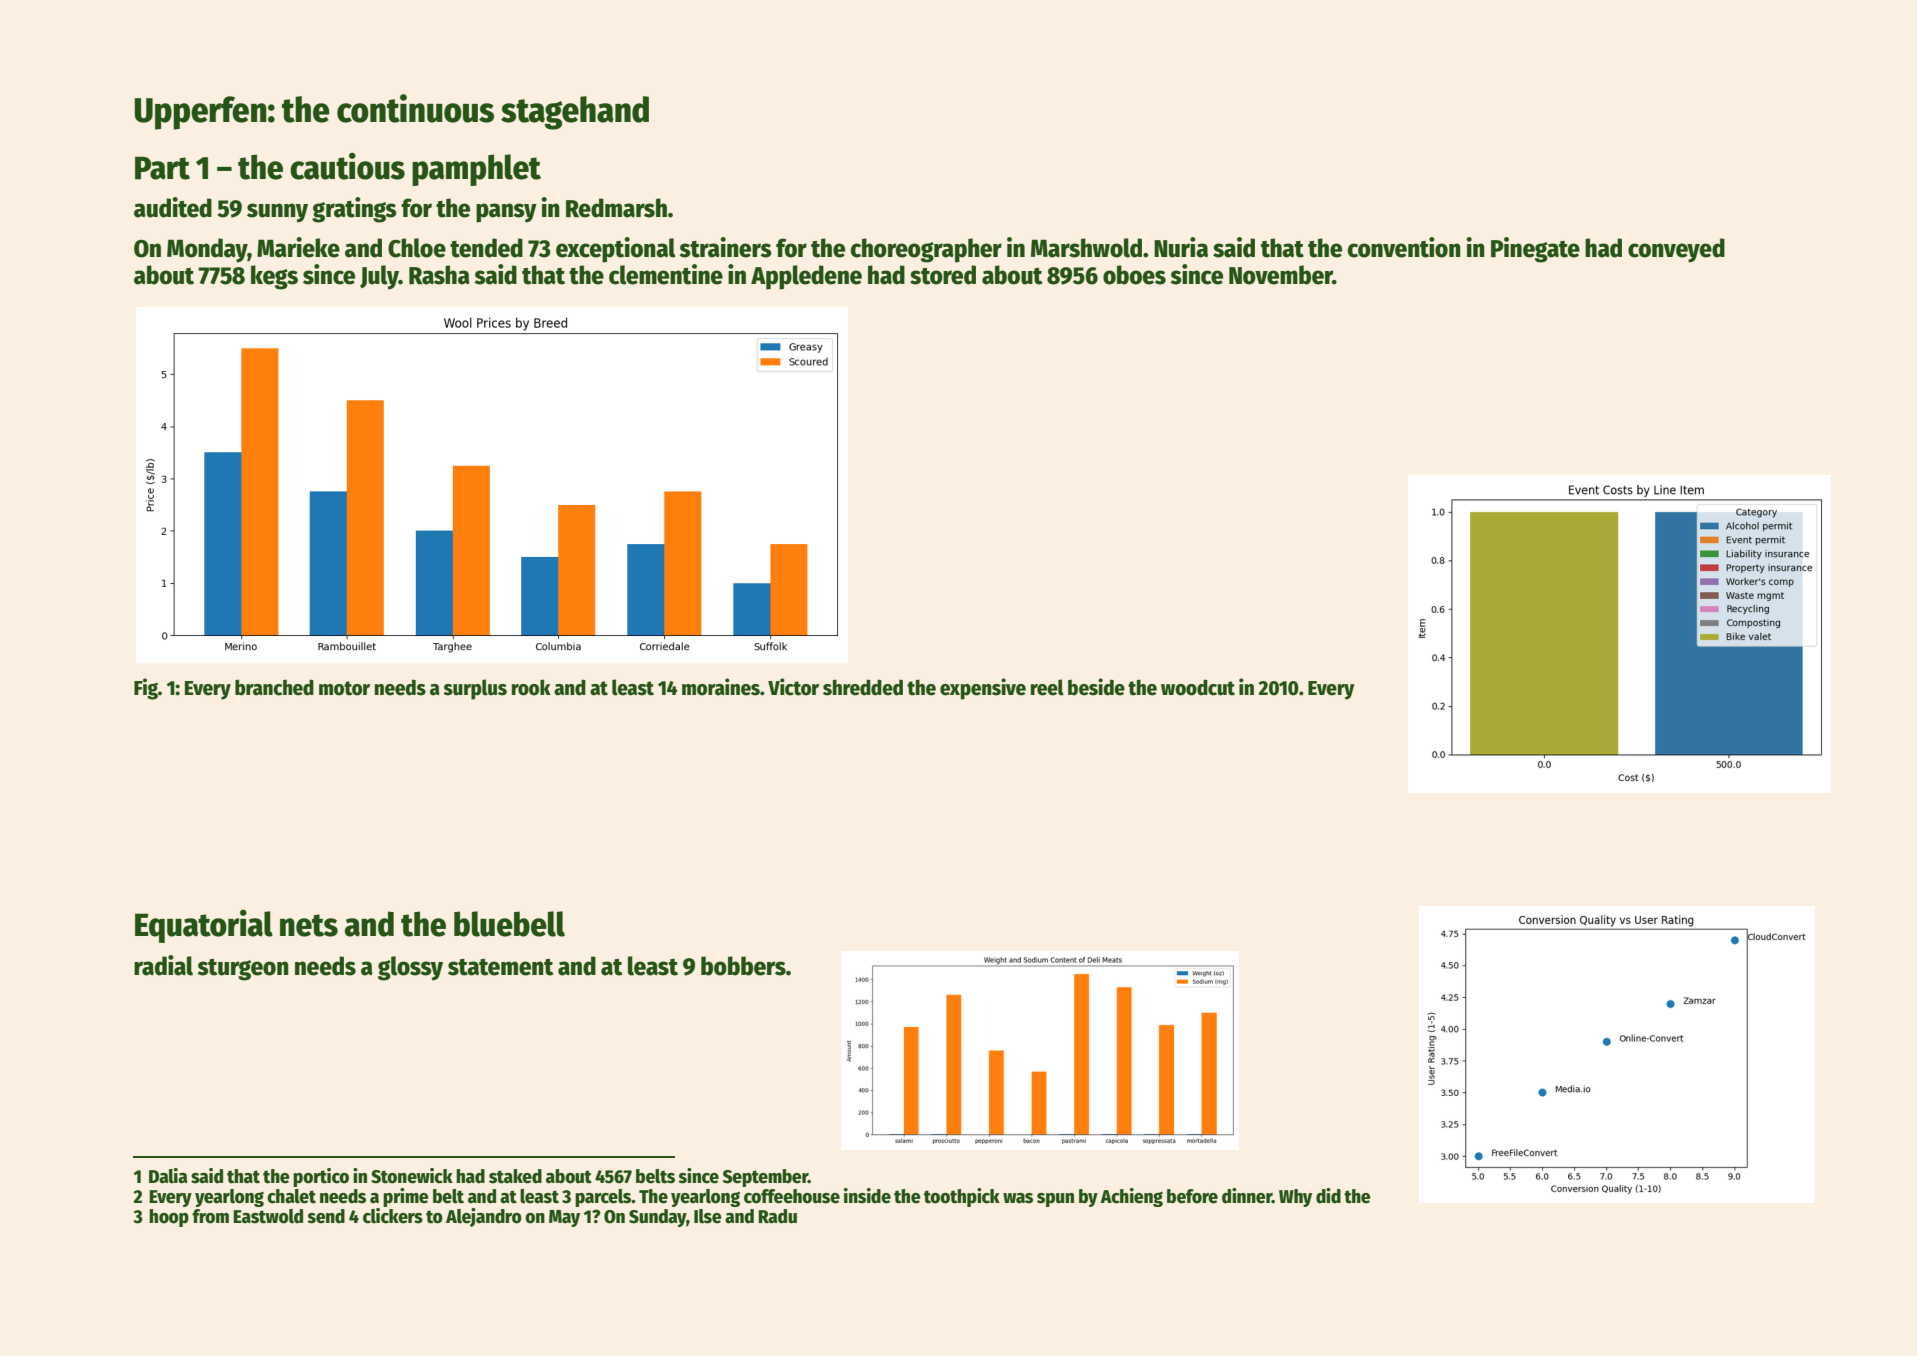  Describe the element at coordinates (1096, 687) in the image. I see `beside` at that location.
